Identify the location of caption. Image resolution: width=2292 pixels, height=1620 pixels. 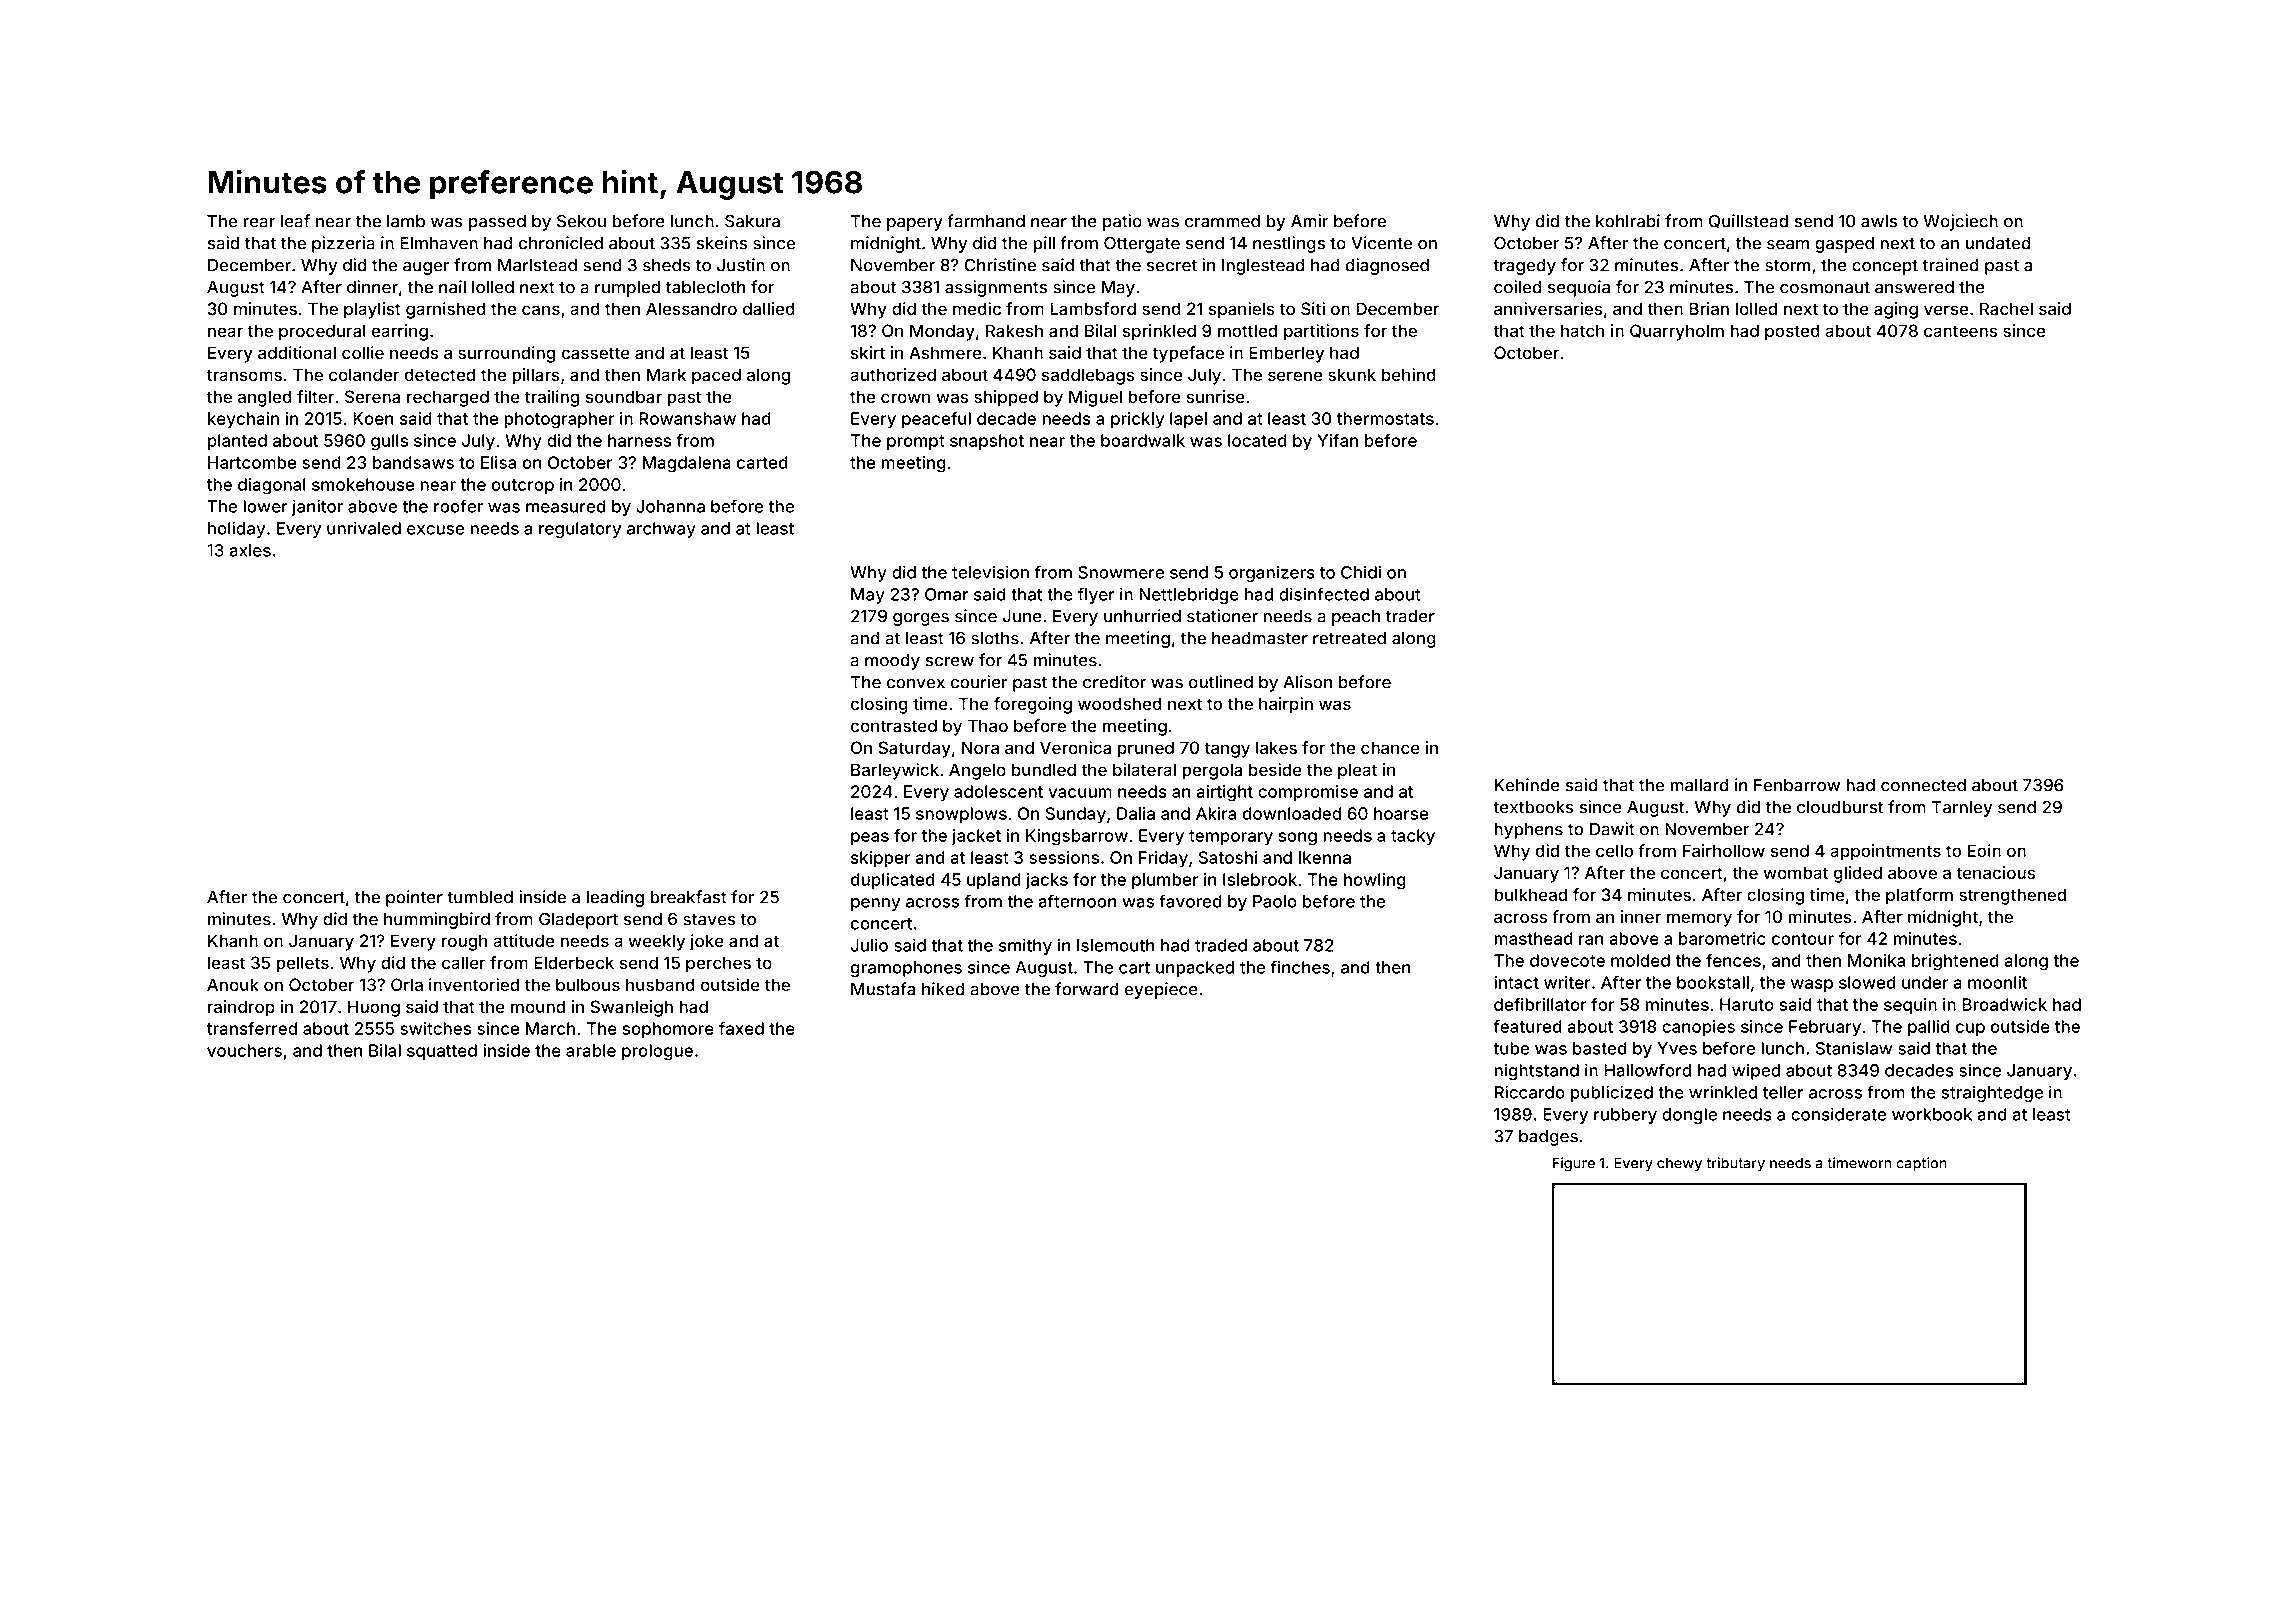
(1921, 1164).
